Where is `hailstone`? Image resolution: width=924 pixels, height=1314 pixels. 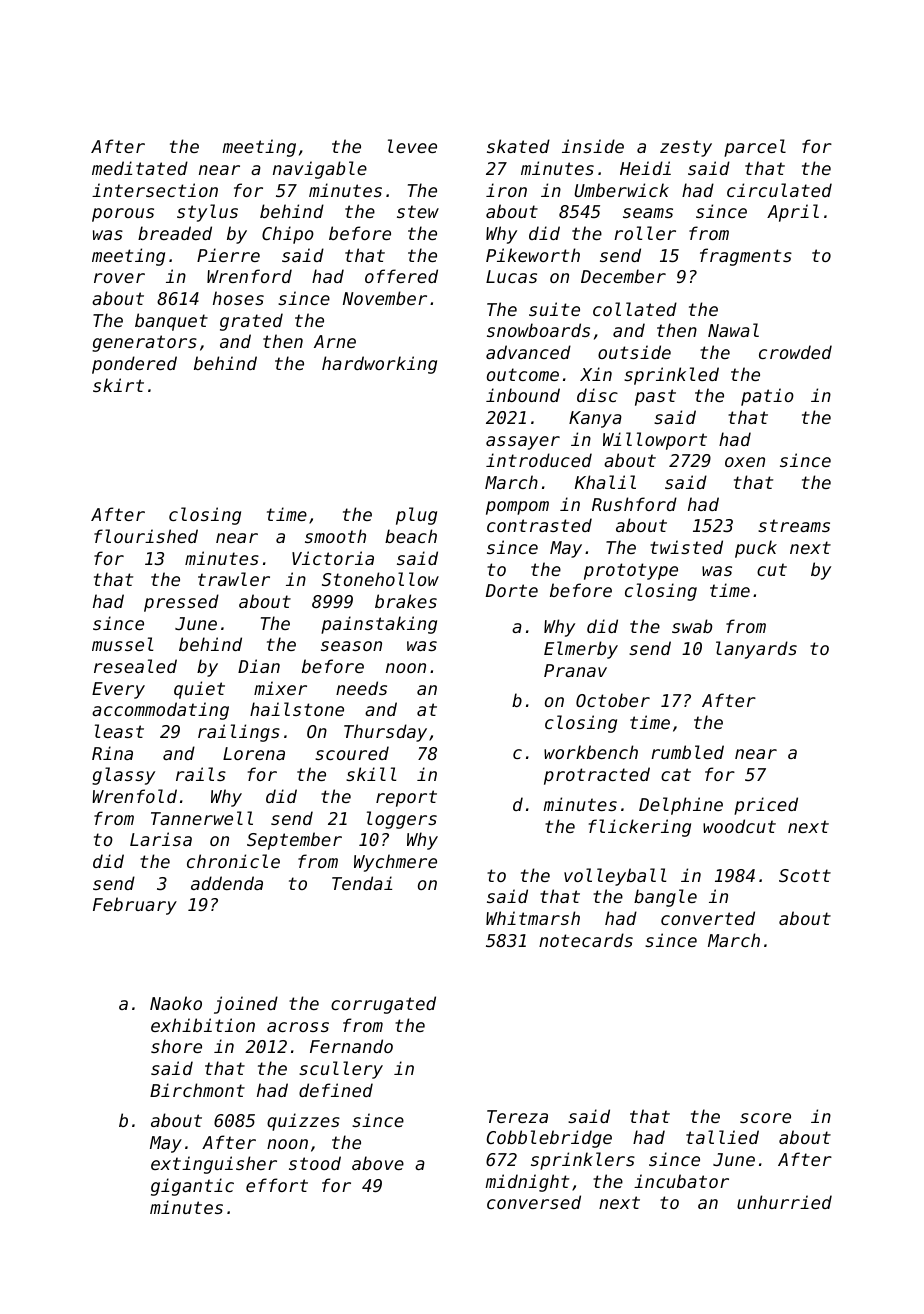
hailstone is located at coordinates (297, 709).
